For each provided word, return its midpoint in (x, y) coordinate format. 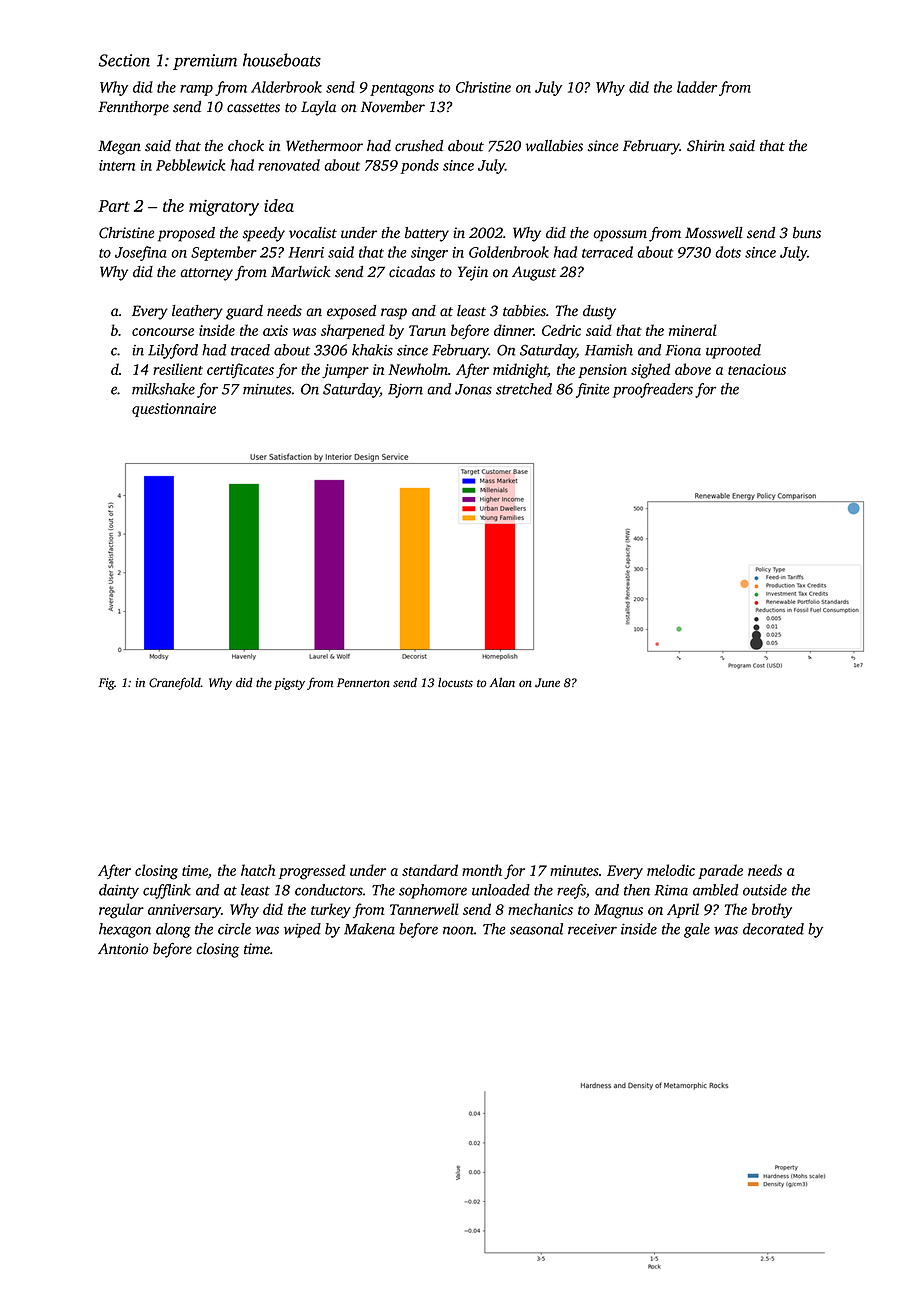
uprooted (733, 351)
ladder (697, 87)
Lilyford (173, 351)
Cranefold (175, 683)
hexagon (125, 930)
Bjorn (405, 391)
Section (124, 60)
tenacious (757, 369)
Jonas (473, 389)
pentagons (402, 90)
